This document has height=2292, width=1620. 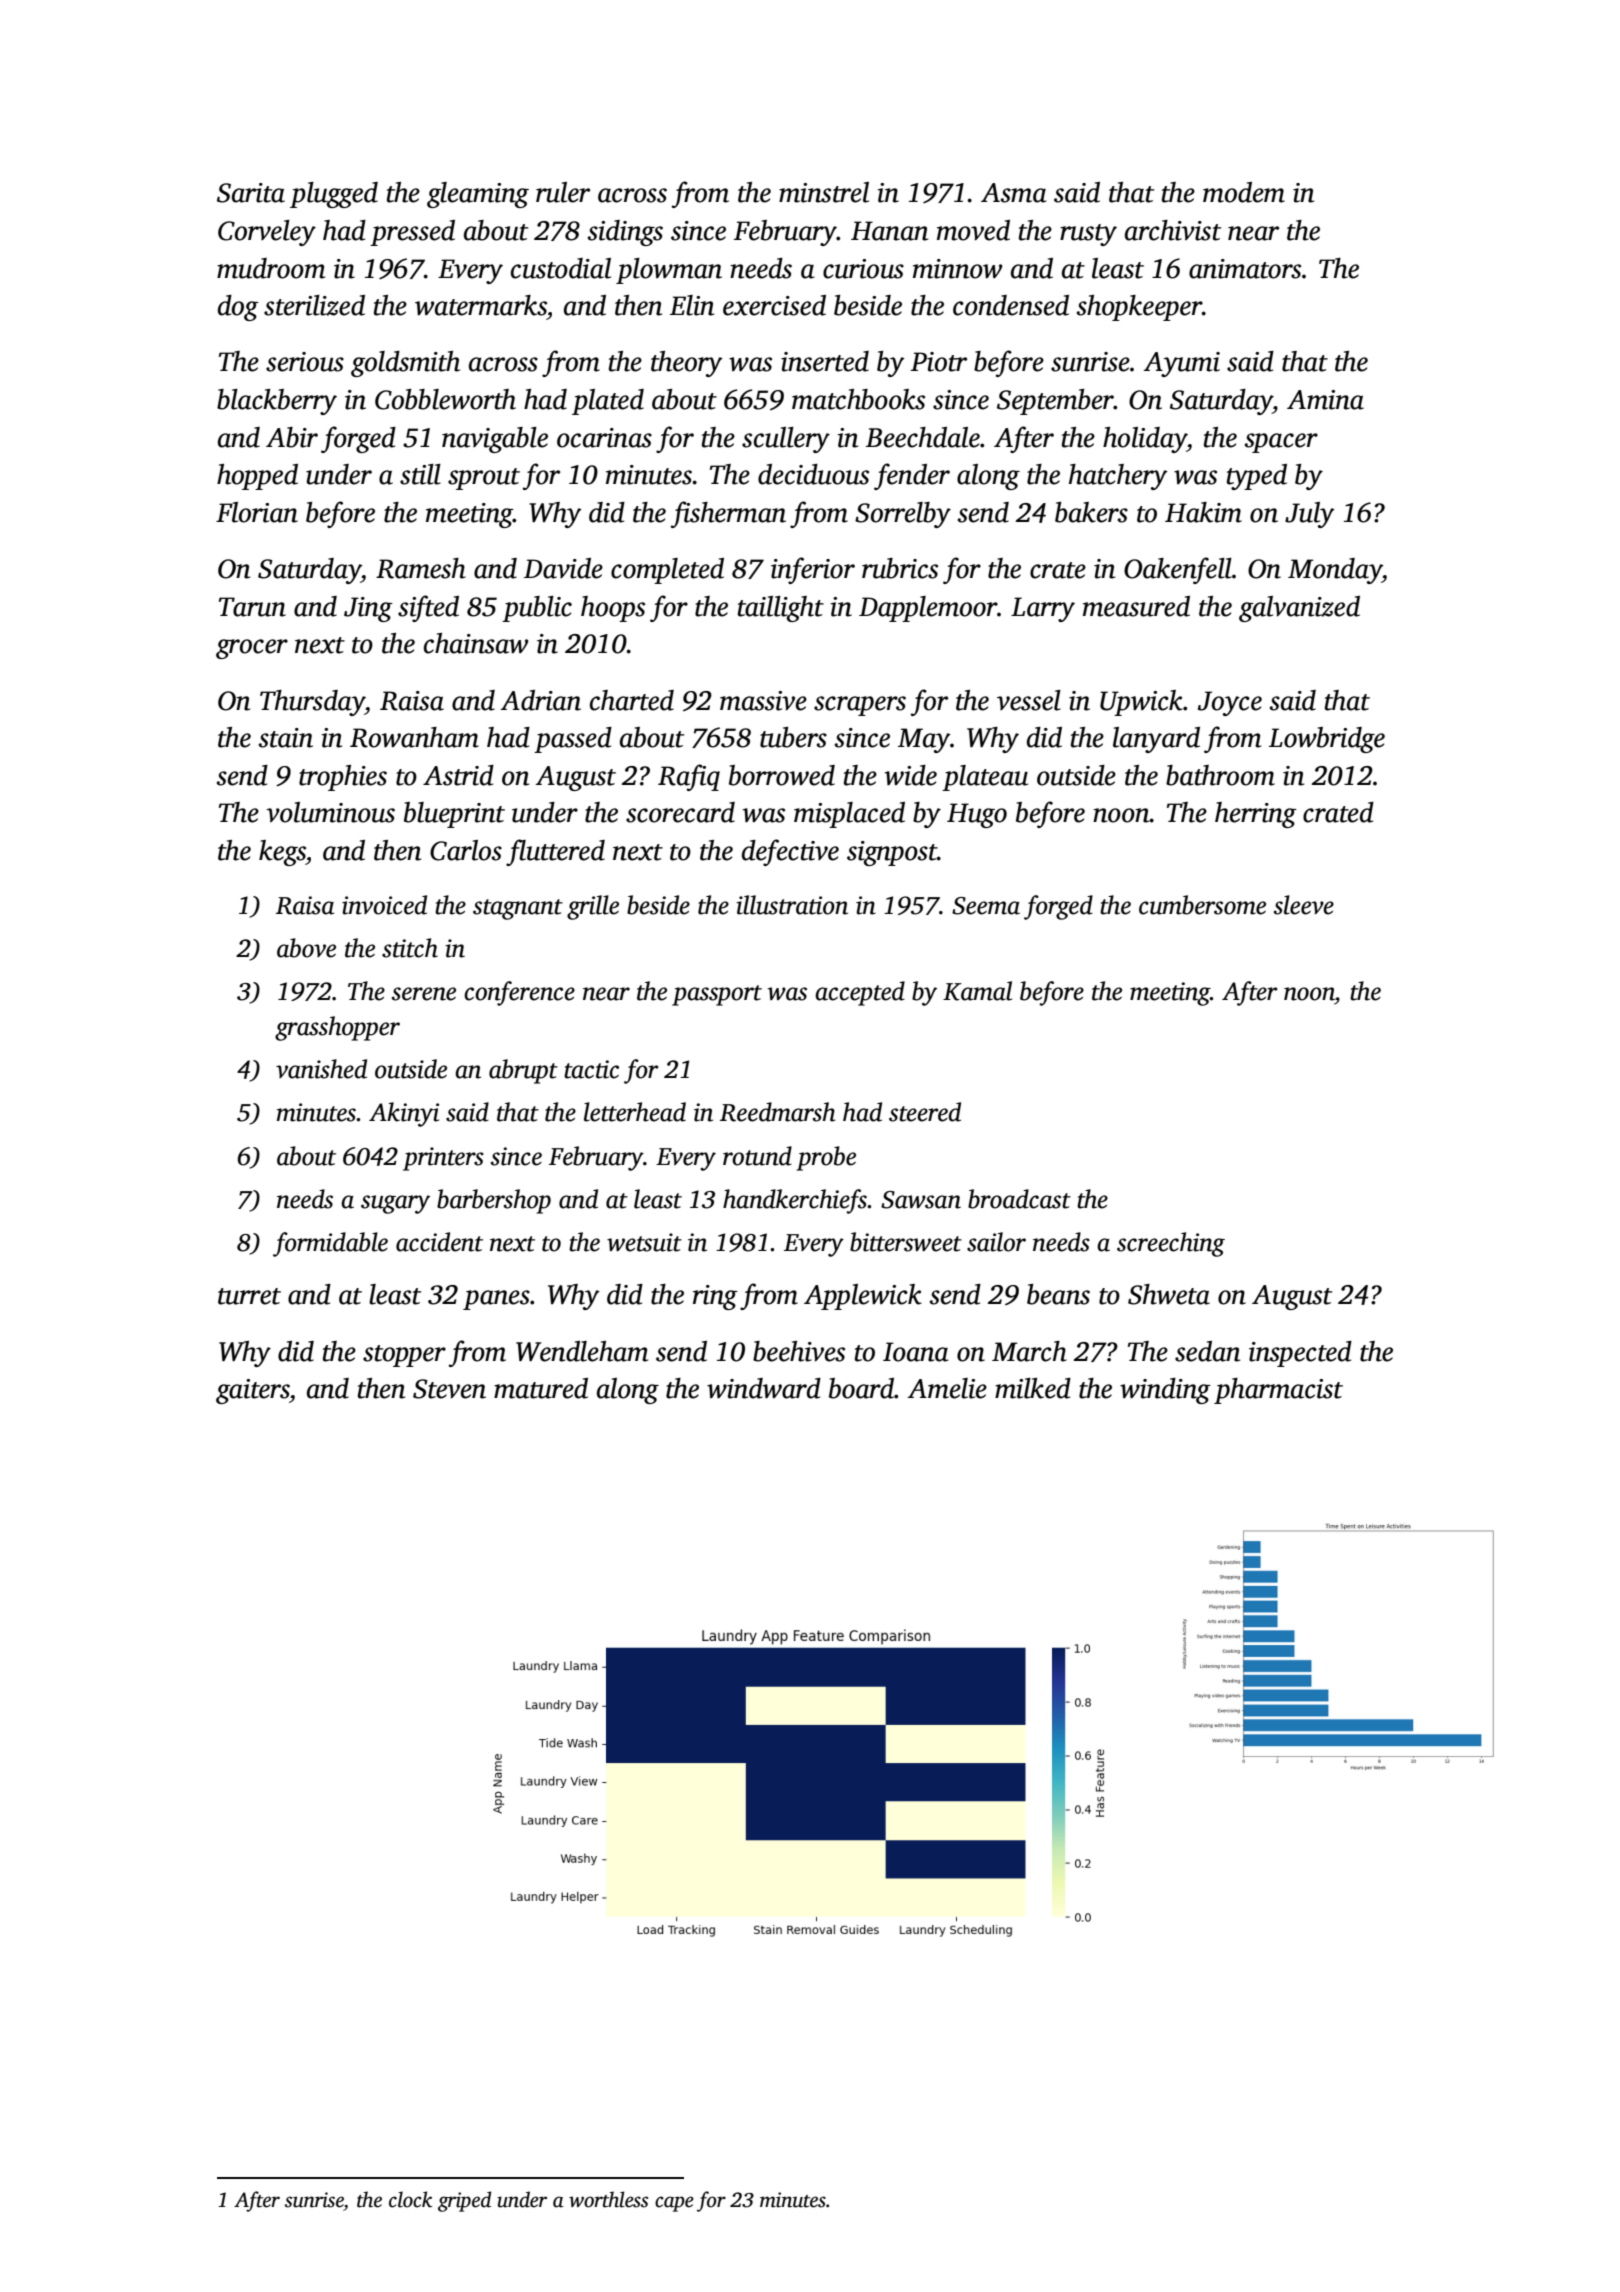 What do you see at coordinates (252, 649) in the document?
I see `grocer` at bounding box center [252, 649].
